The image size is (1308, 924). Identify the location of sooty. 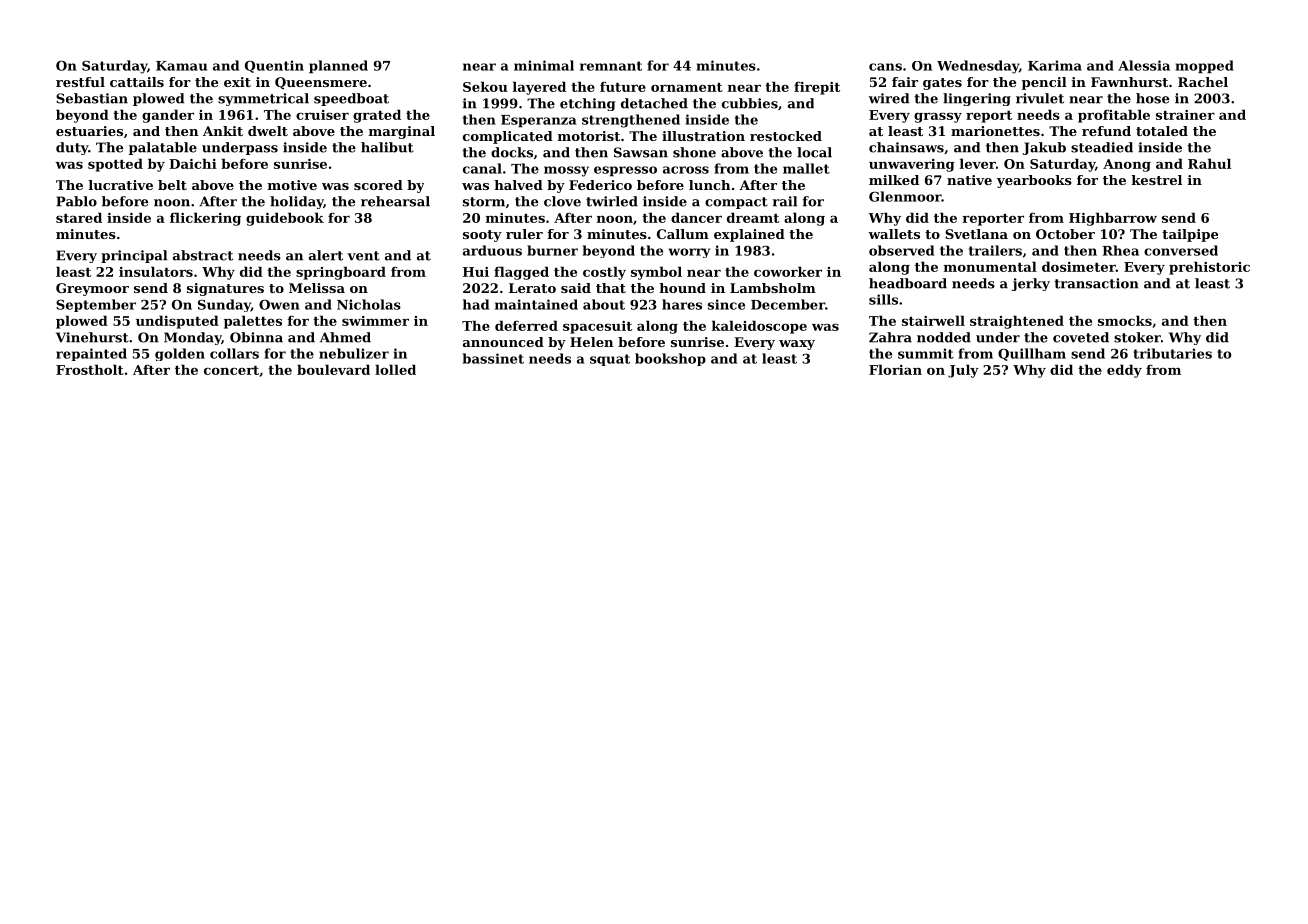
(482, 236).
